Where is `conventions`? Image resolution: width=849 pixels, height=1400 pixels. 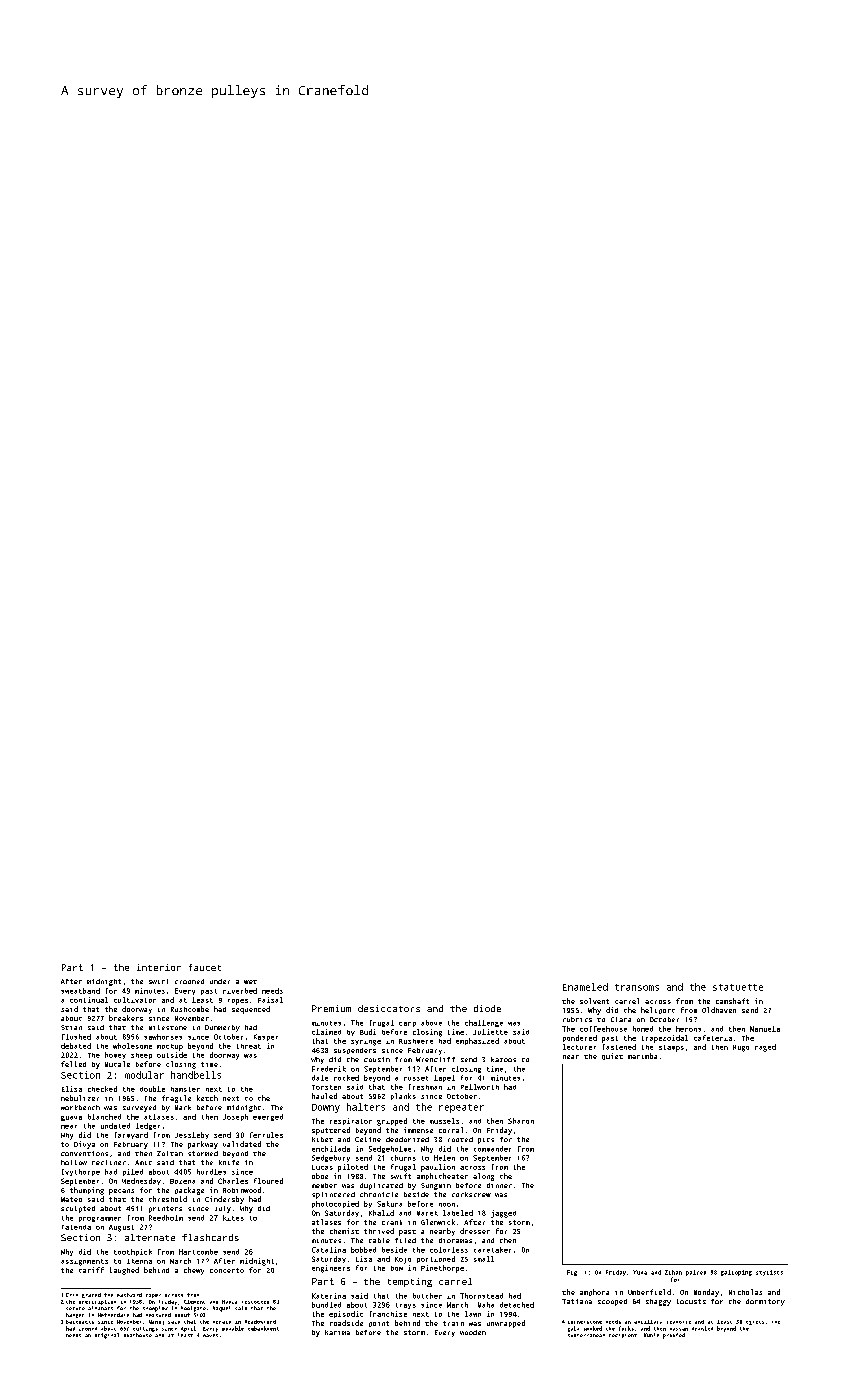
conventions is located at coordinates (84, 1153).
